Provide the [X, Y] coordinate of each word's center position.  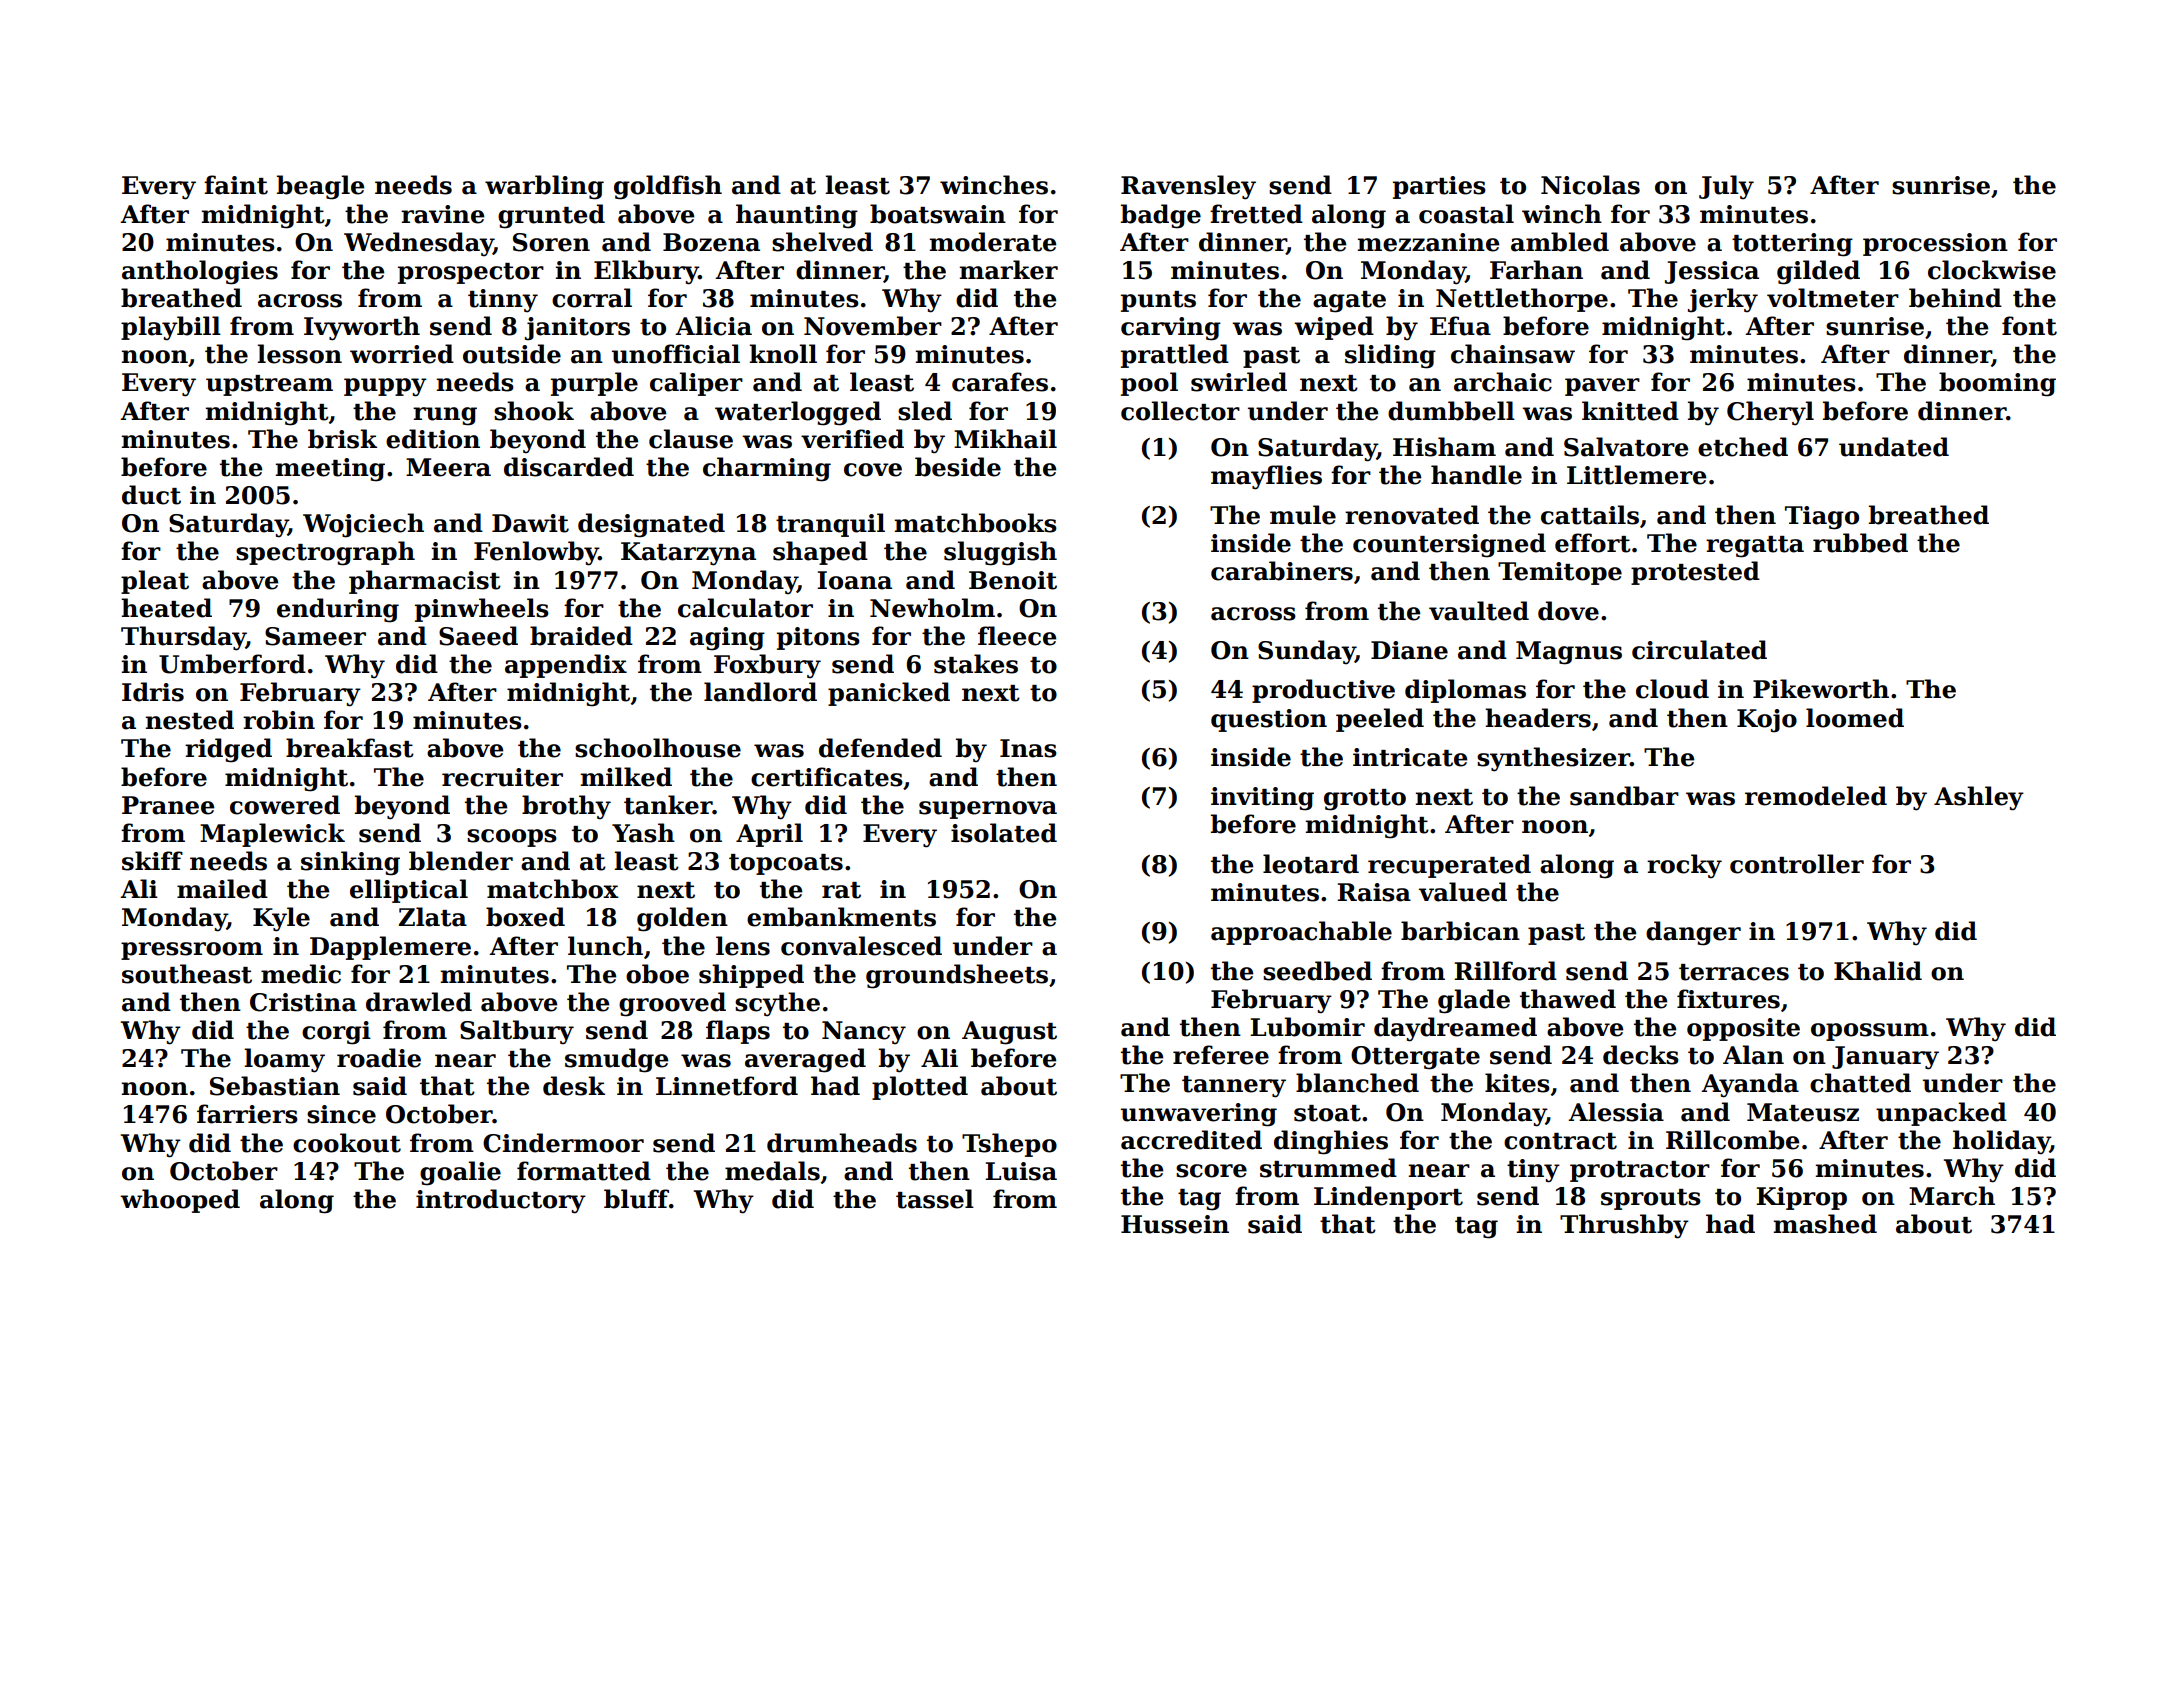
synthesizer [1553, 759]
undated [1894, 447]
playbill [171, 328]
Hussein [1175, 1224]
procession [1935, 244]
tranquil [830, 525]
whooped [180, 1201]
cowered [285, 805]
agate [1349, 302]
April [769, 835]
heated [166, 608]
